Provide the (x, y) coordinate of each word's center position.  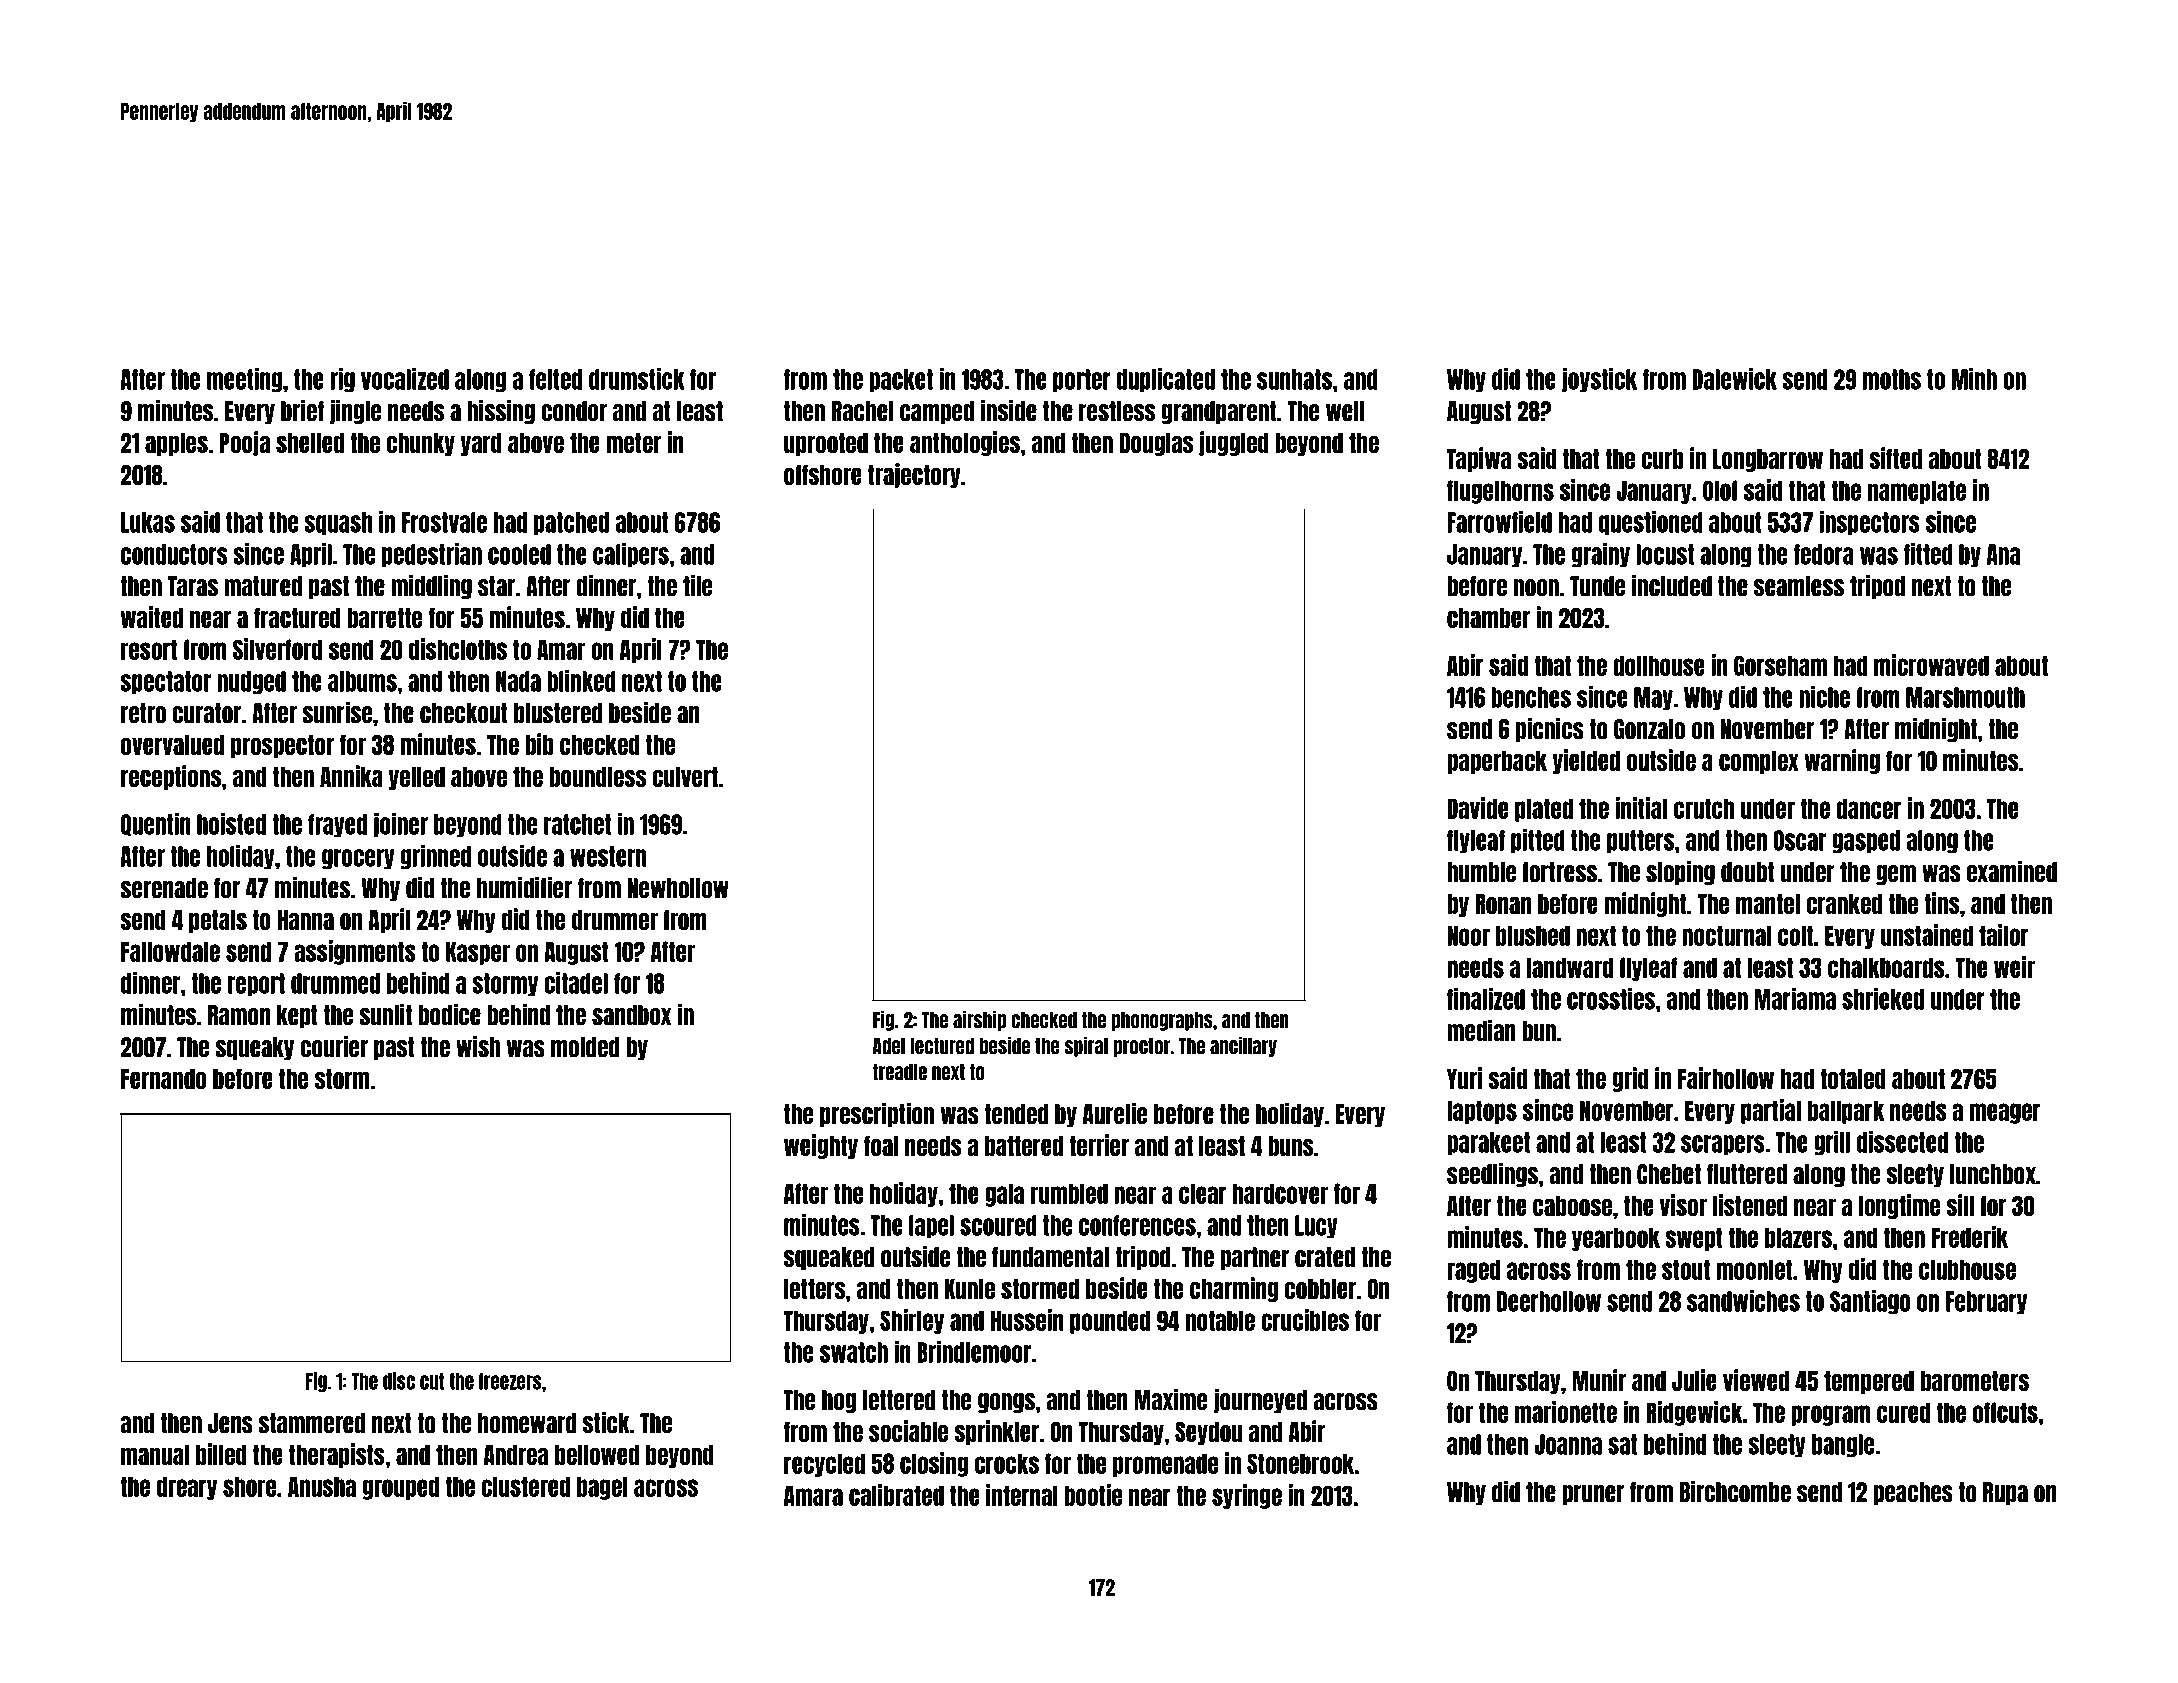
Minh (1974, 379)
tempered (1869, 1382)
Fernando (163, 1079)
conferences (1137, 1225)
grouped (401, 1488)
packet (901, 381)
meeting (244, 380)
